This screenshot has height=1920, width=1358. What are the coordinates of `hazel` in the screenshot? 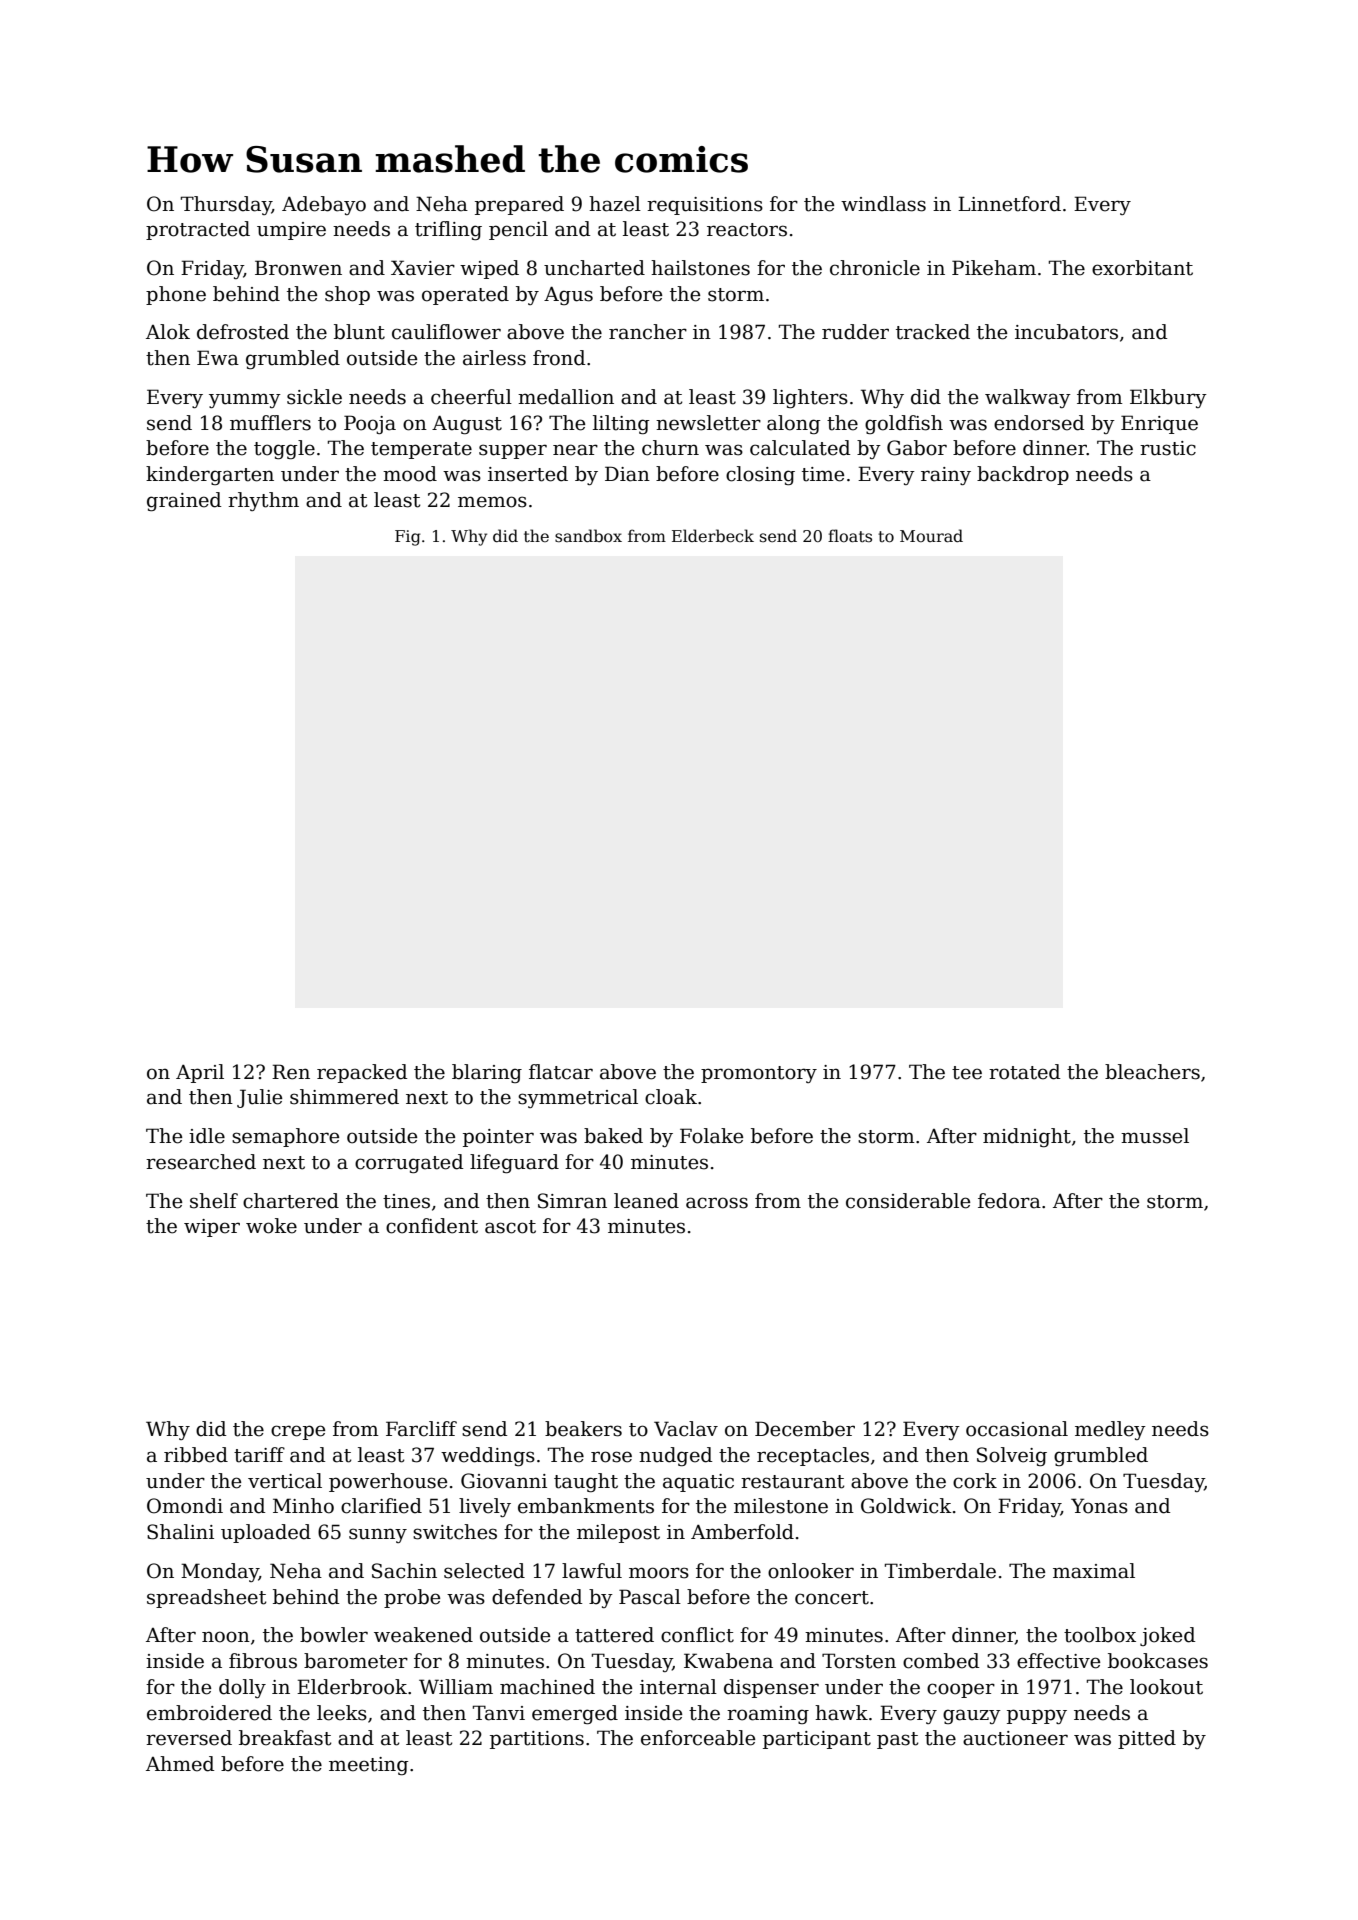 It's located at (615, 204).
